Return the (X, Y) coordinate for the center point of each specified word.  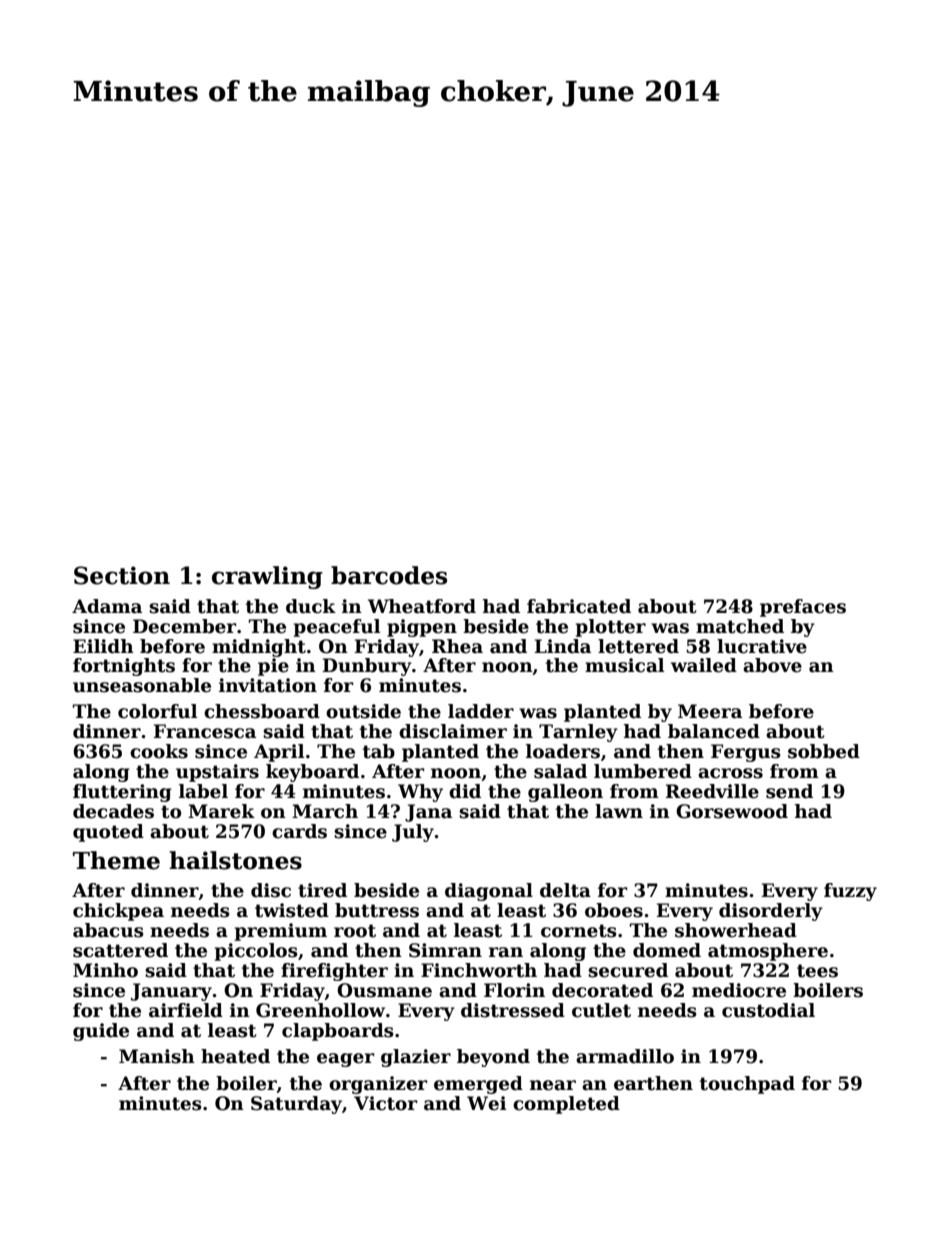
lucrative (762, 646)
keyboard (312, 773)
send (789, 791)
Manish (157, 1056)
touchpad (747, 1085)
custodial (768, 1010)
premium (281, 932)
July (413, 833)
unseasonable (142, 685)
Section (122, 575)
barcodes (389, 575)
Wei (487, 1103)
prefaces (803, 608)
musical (625, 665)
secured (628, 970)
